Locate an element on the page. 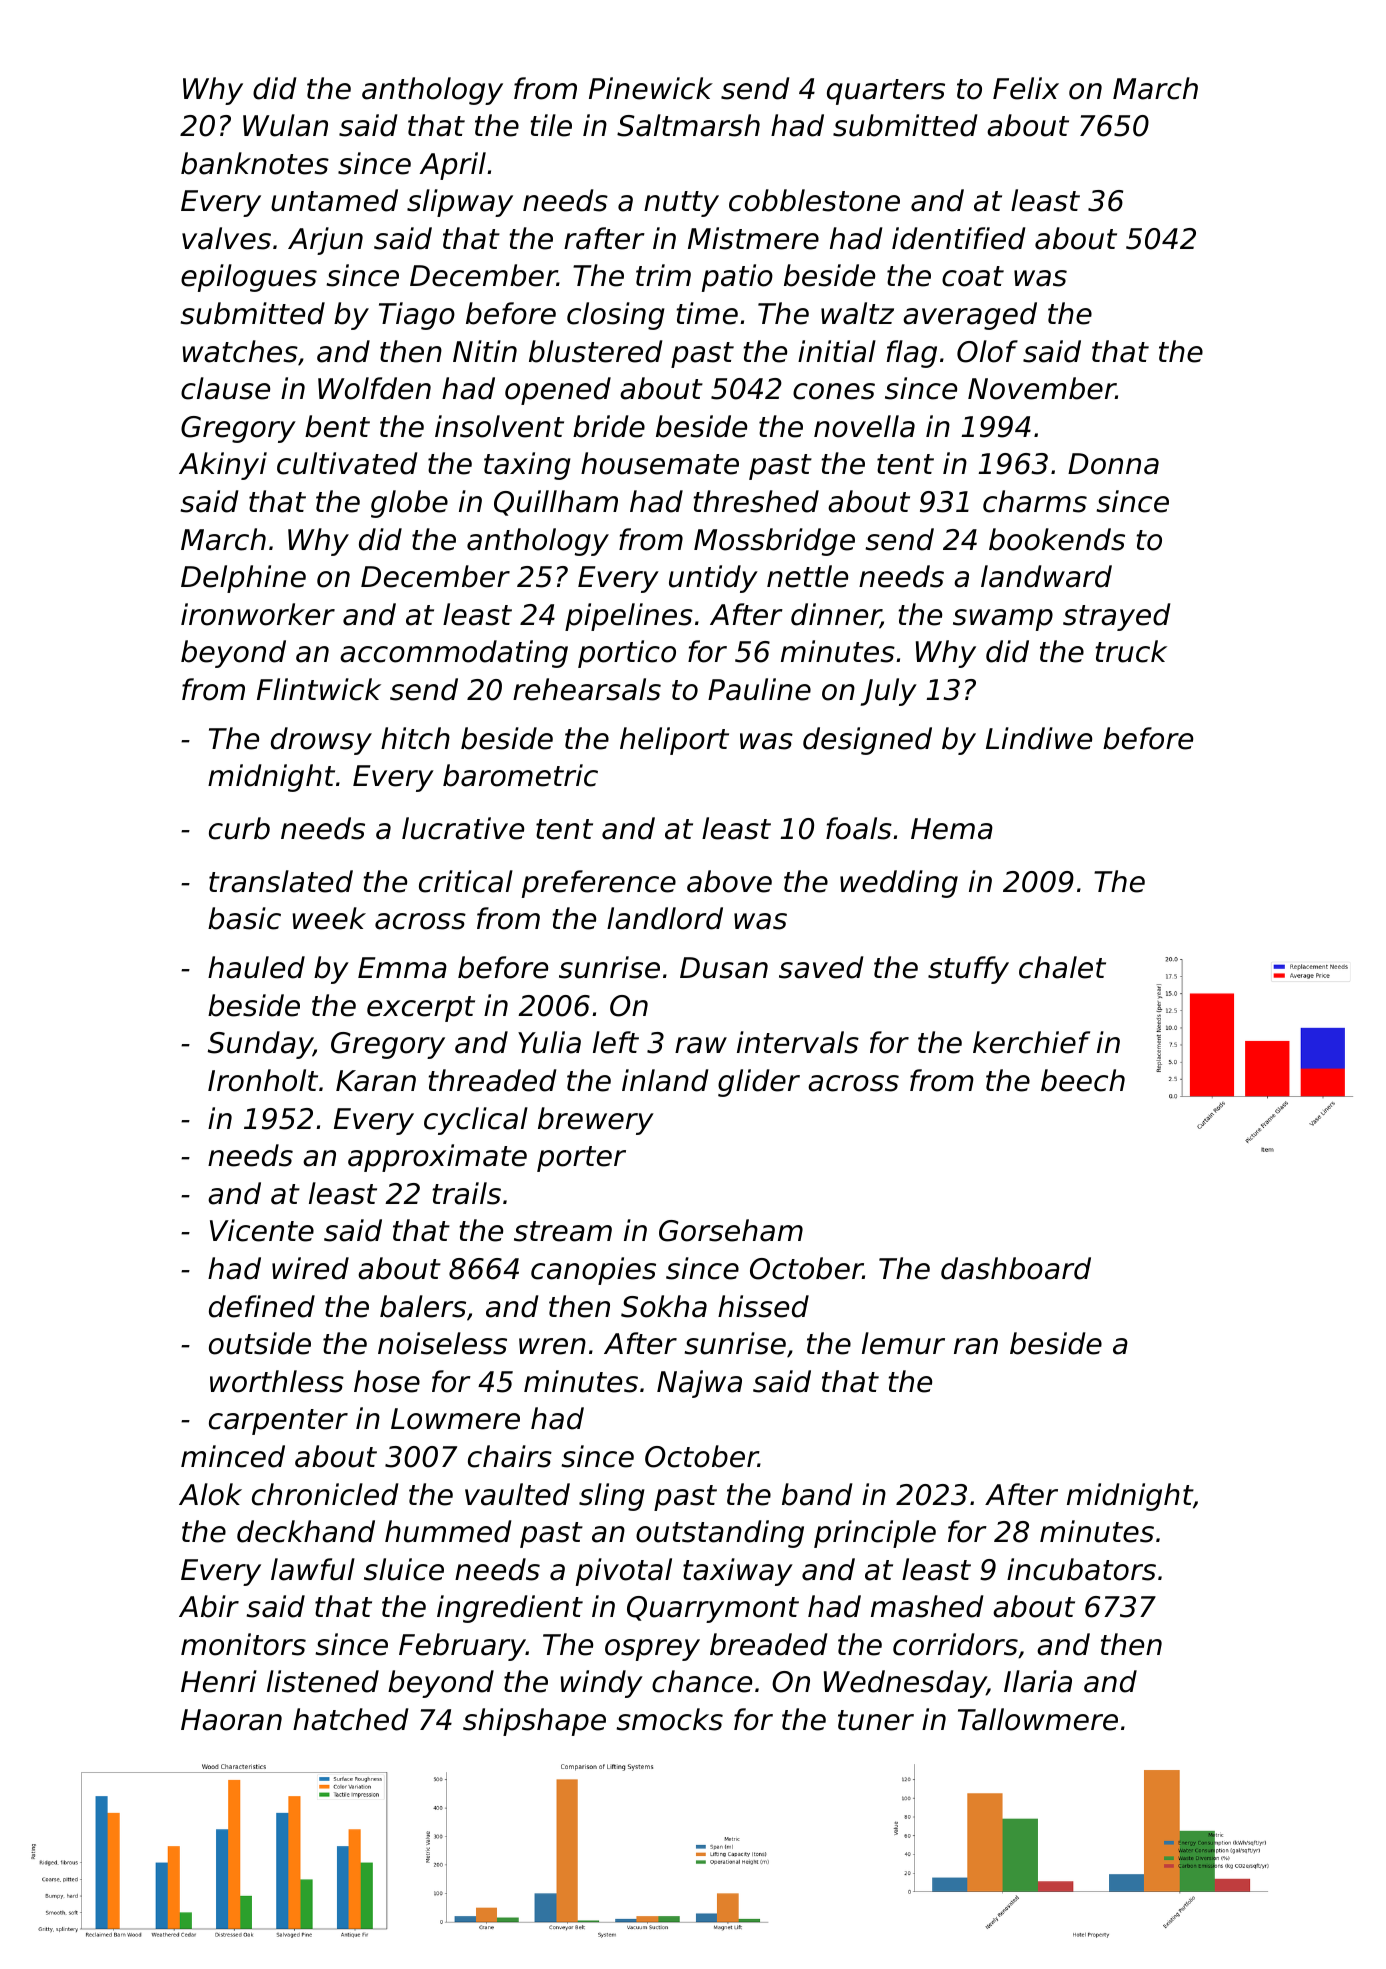 Image resolution: width=1386 pixels, height=1969 pixels. housemate is located at coordinates (660, 463).
